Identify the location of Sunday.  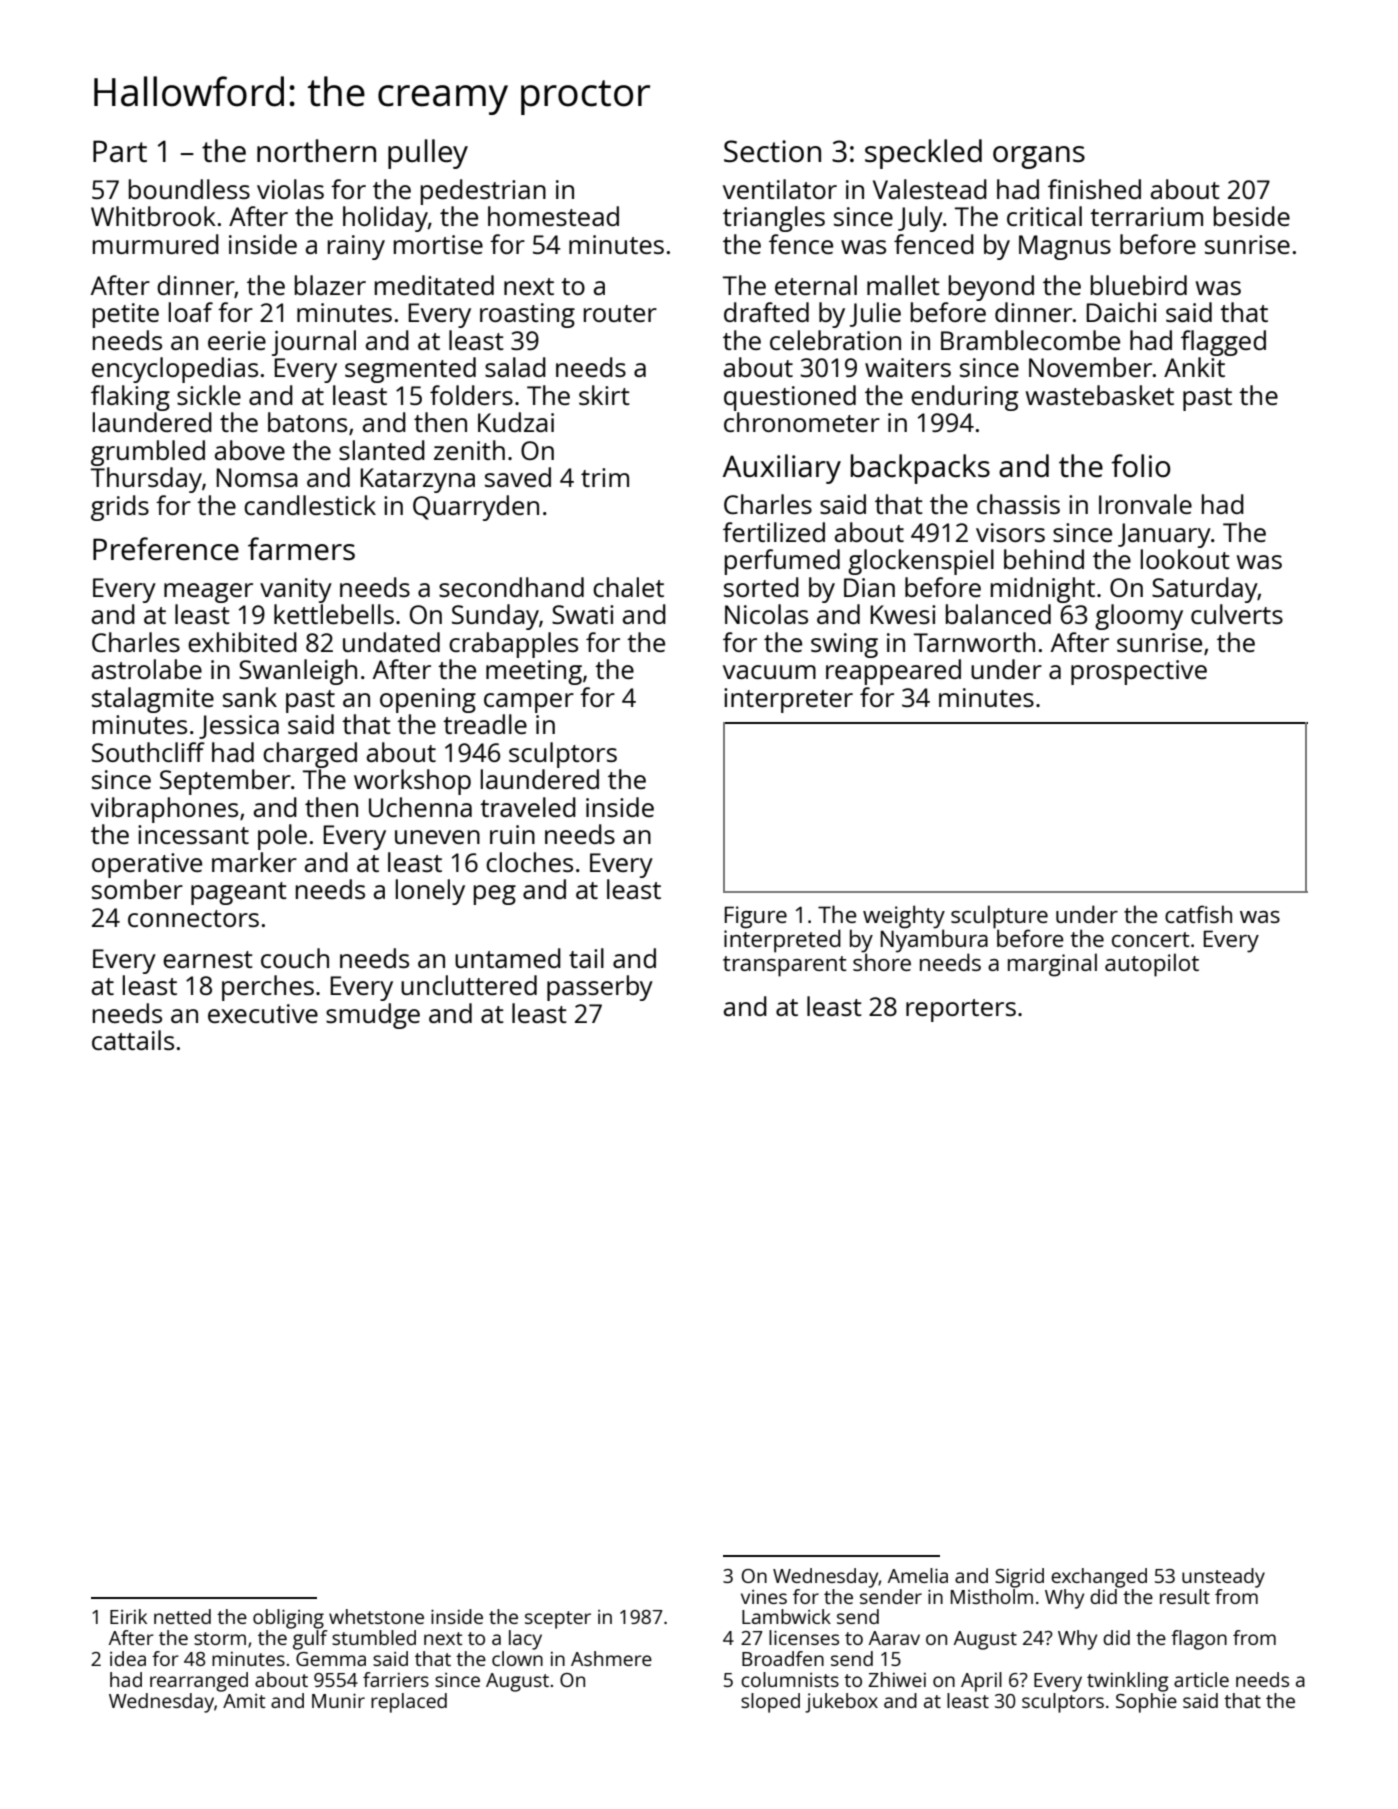
(495, 617).
